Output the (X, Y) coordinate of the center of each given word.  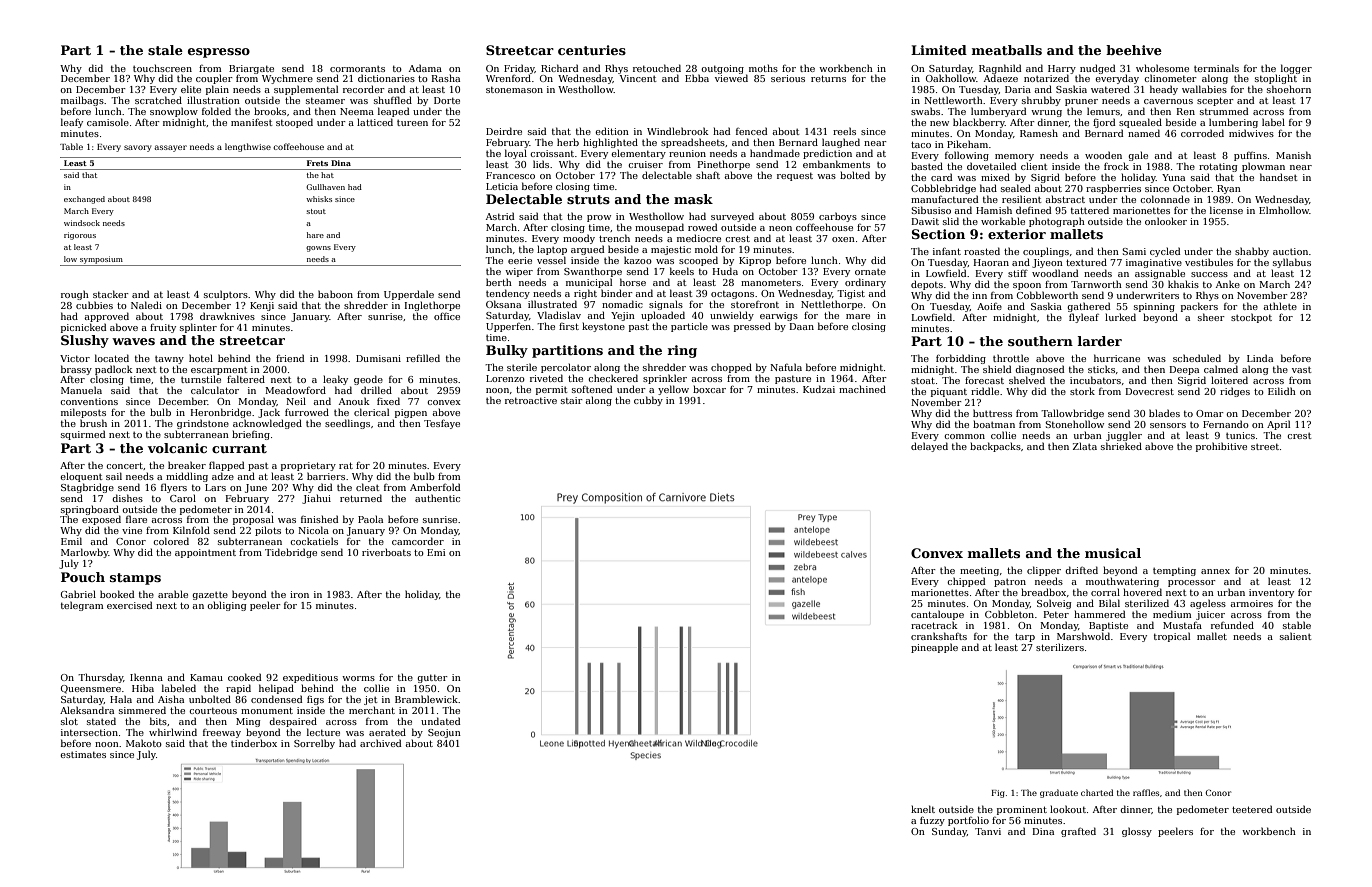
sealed (1016, 188)
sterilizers (1060, 647)
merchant (372, 710)
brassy (76, 370)
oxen (843, 239)
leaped (394, 112)
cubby (648, 401)
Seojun (444, 733)
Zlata (1085, 446)
